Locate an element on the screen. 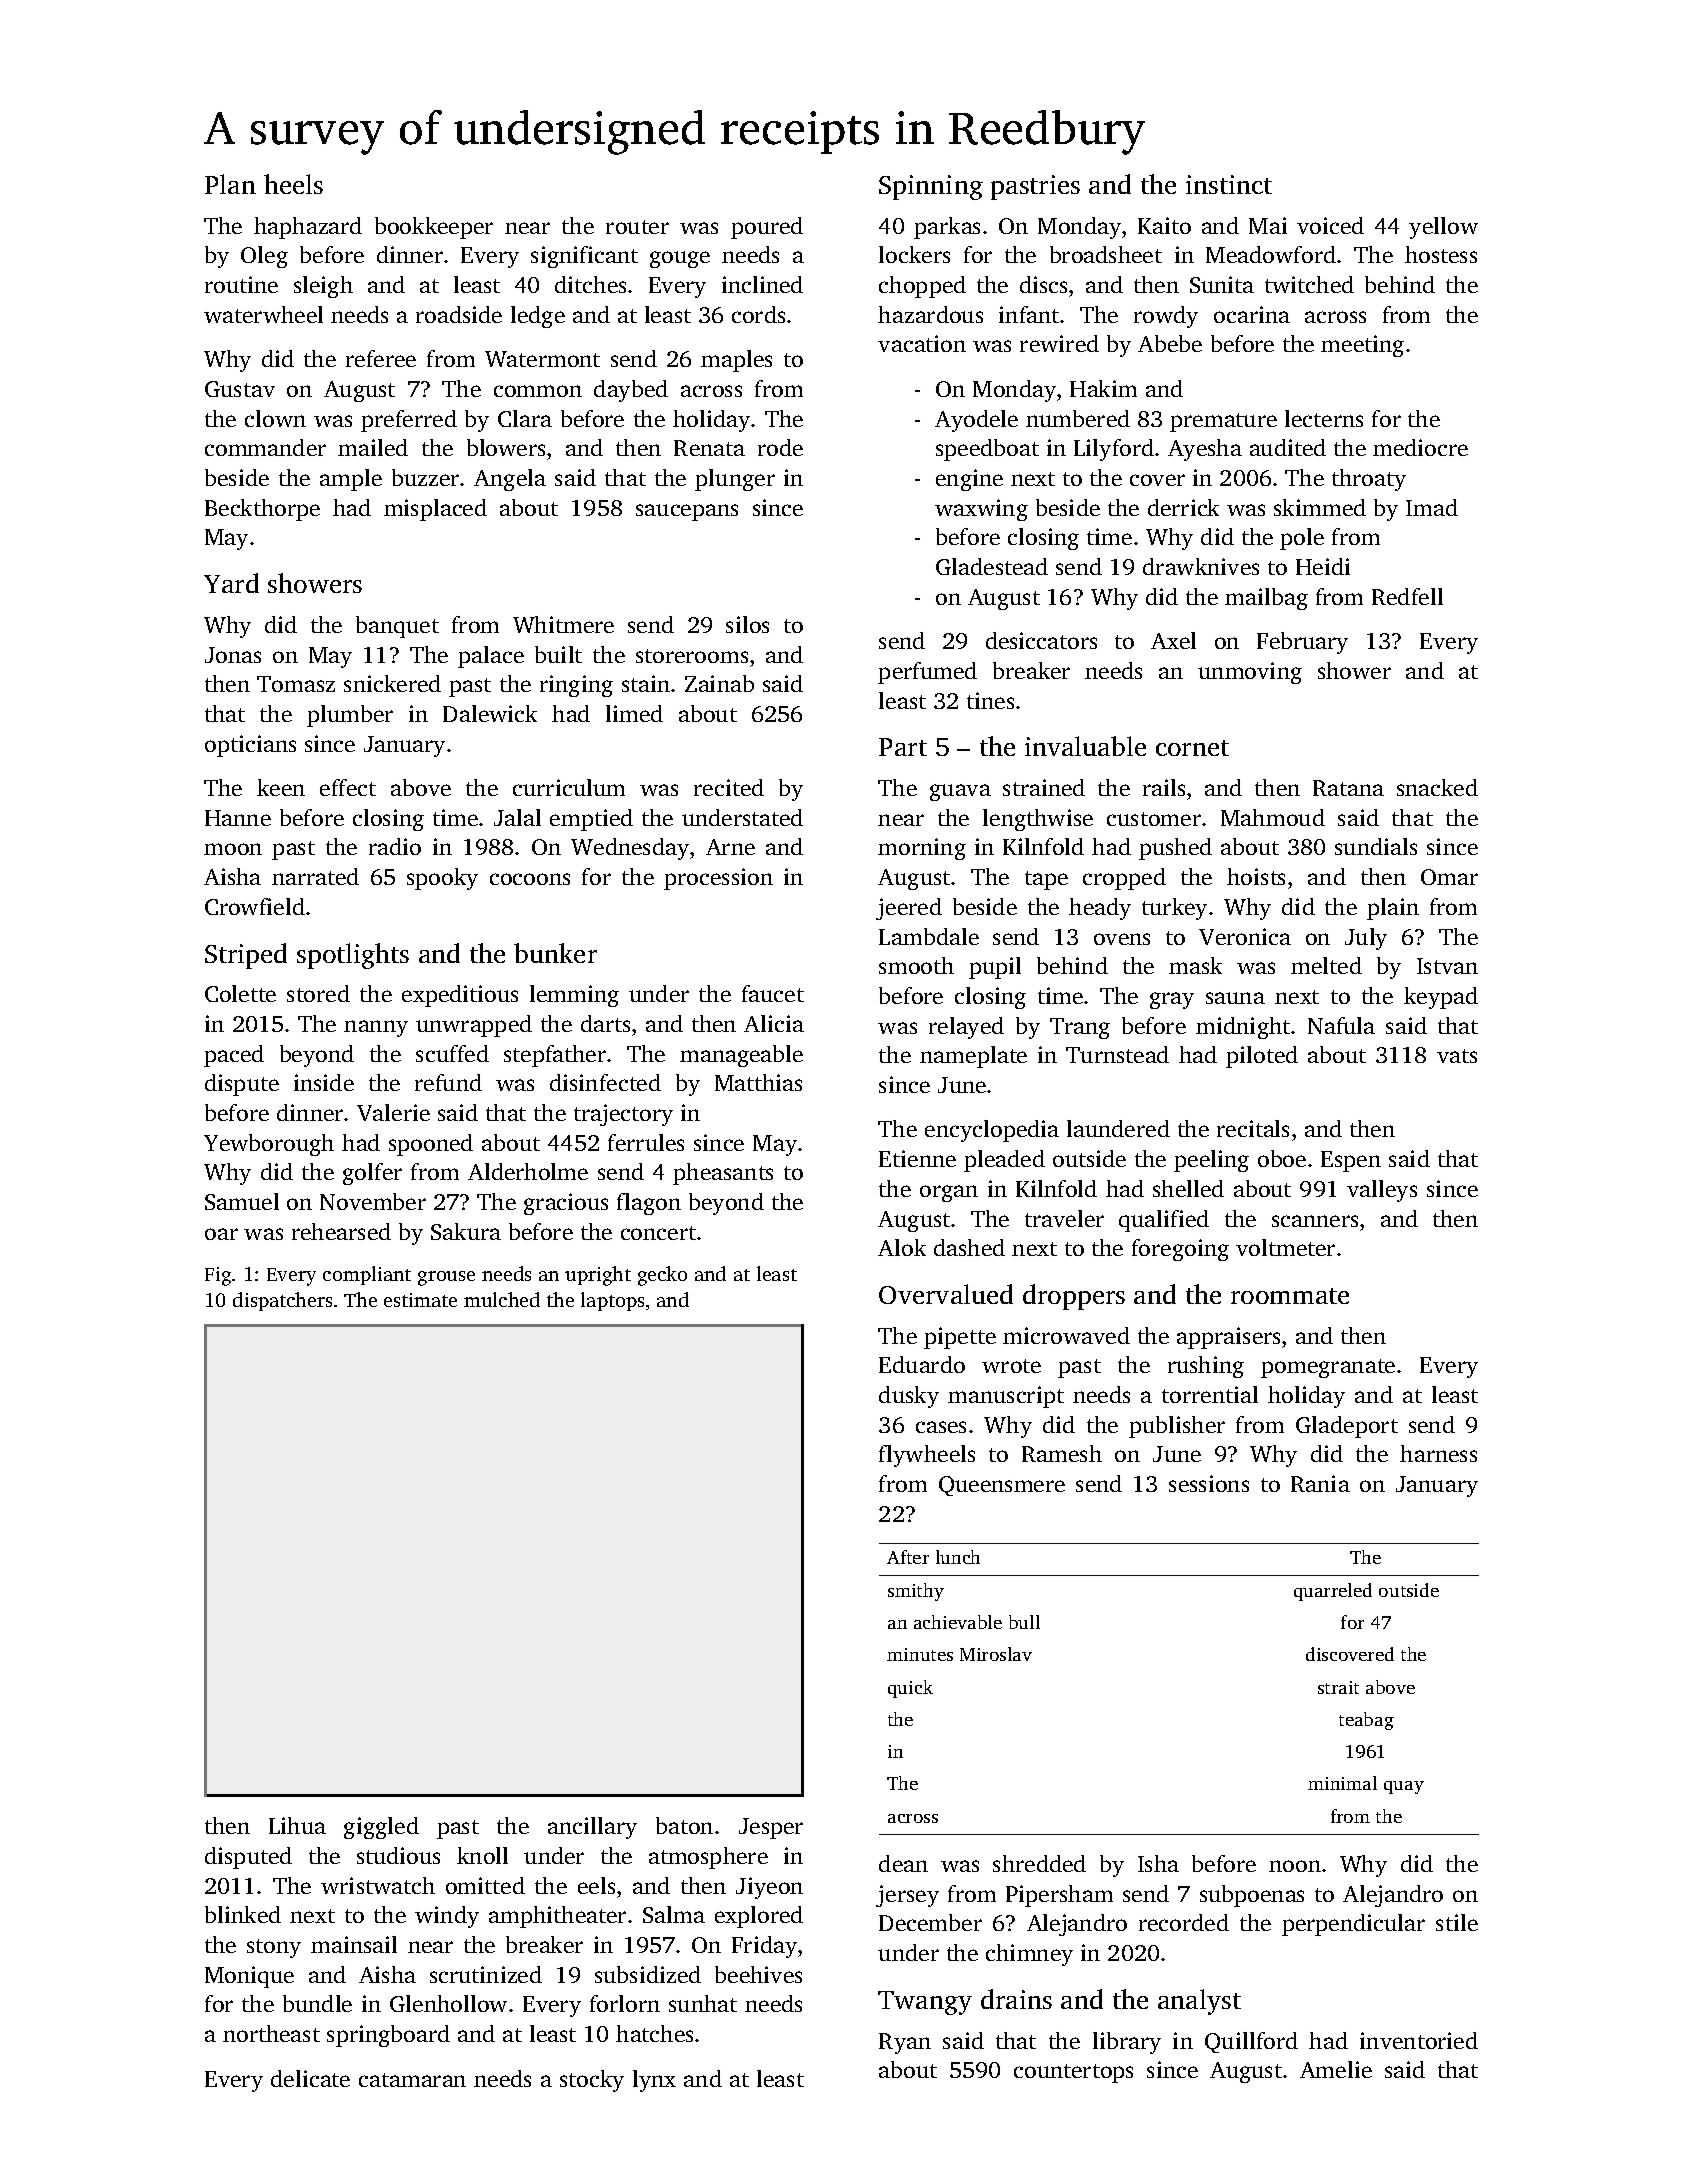  hostess is located at coordinates (1441, 254).
